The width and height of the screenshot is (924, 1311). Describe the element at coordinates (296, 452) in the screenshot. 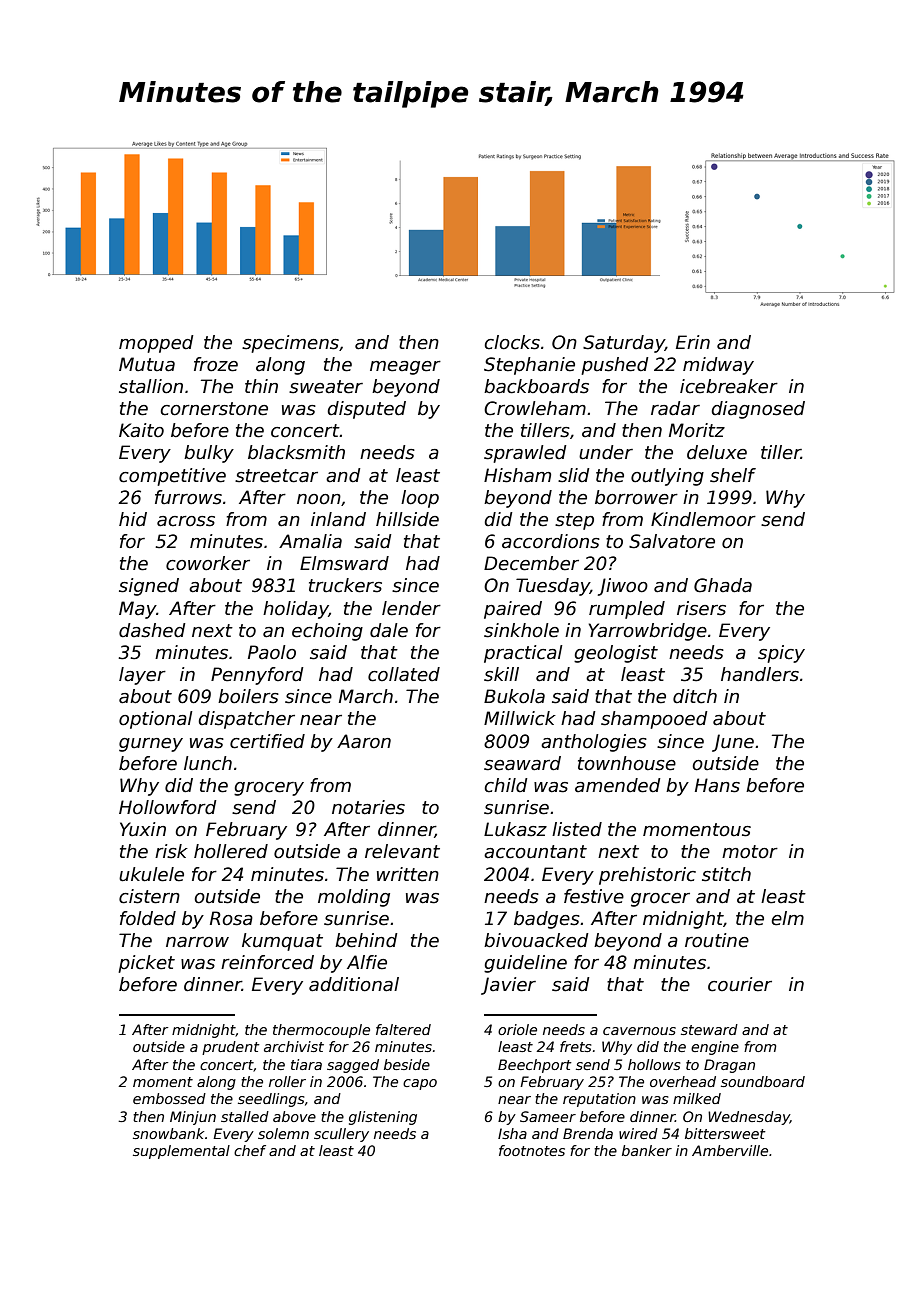

I see `blacksmith` at that location.
